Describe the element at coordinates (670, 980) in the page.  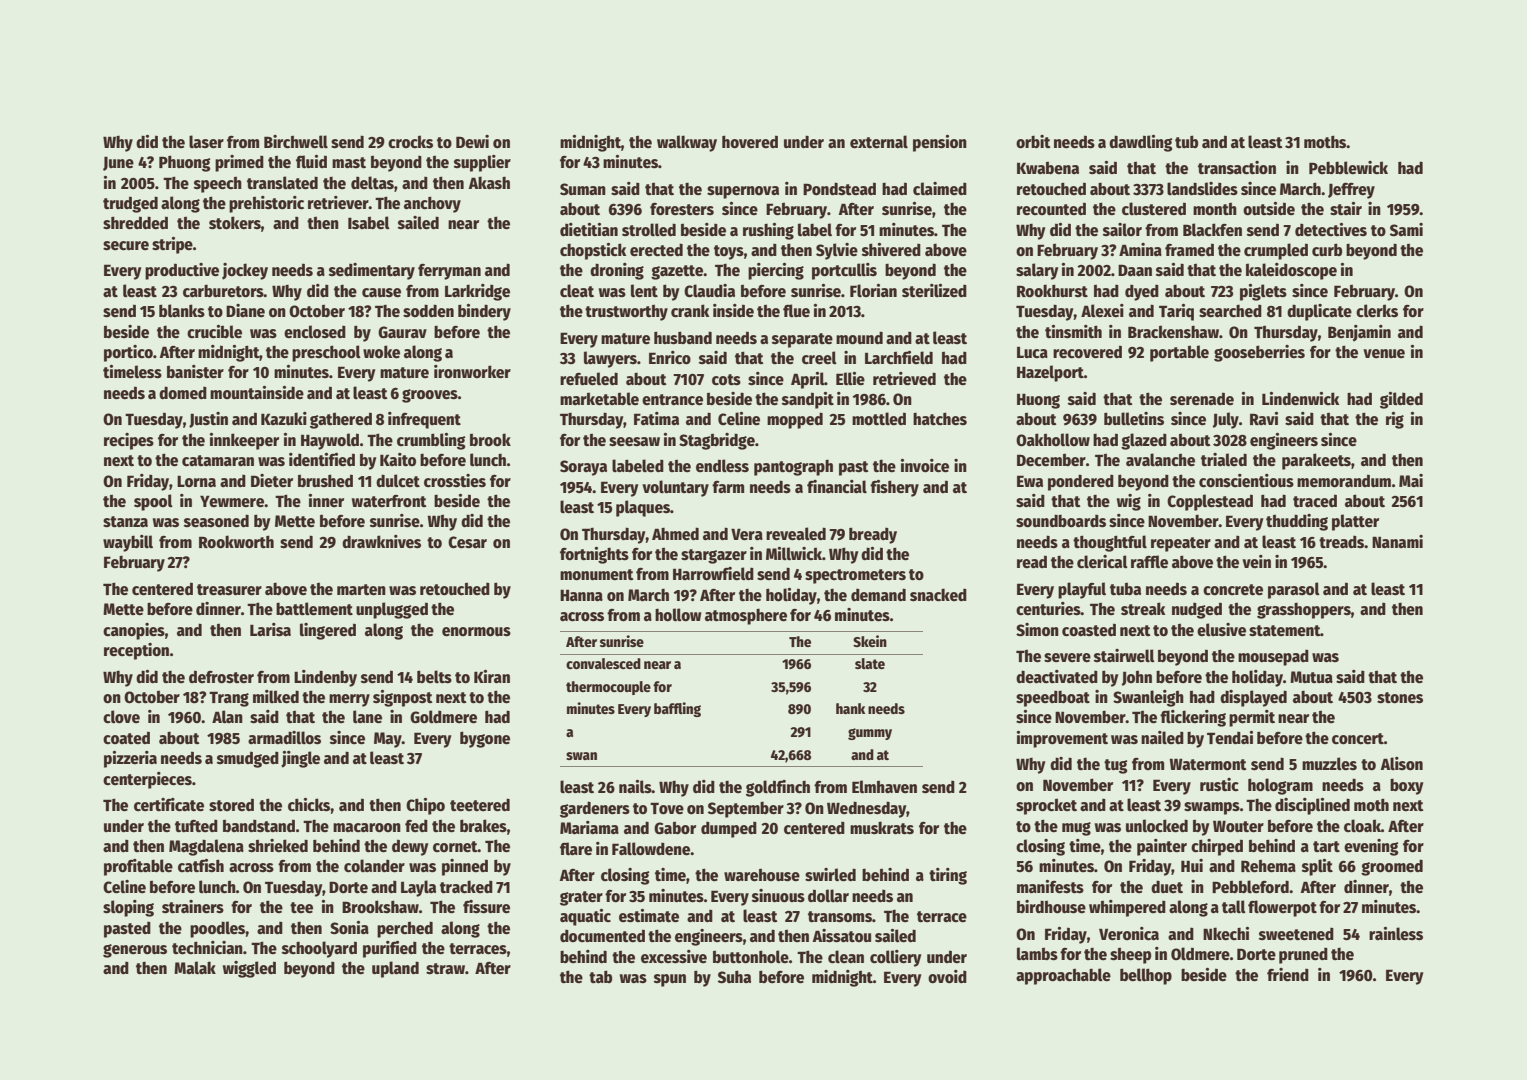
I see `spun` at that location.
